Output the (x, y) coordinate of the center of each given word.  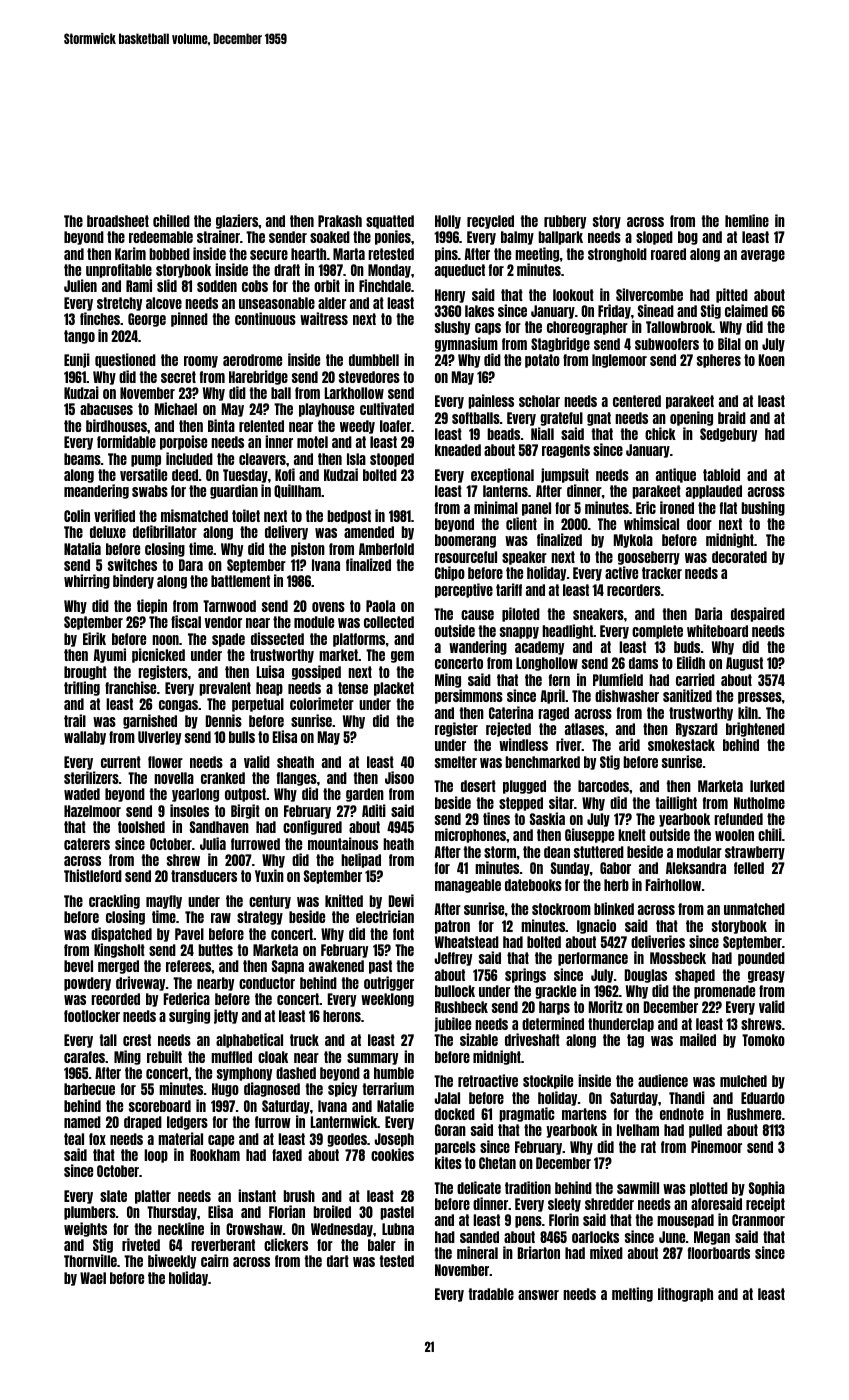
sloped (654, 238)
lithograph (685, 1294)
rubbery (565, 222)
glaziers (237, 221)
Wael (93, 1278)
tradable (491, 1294)
